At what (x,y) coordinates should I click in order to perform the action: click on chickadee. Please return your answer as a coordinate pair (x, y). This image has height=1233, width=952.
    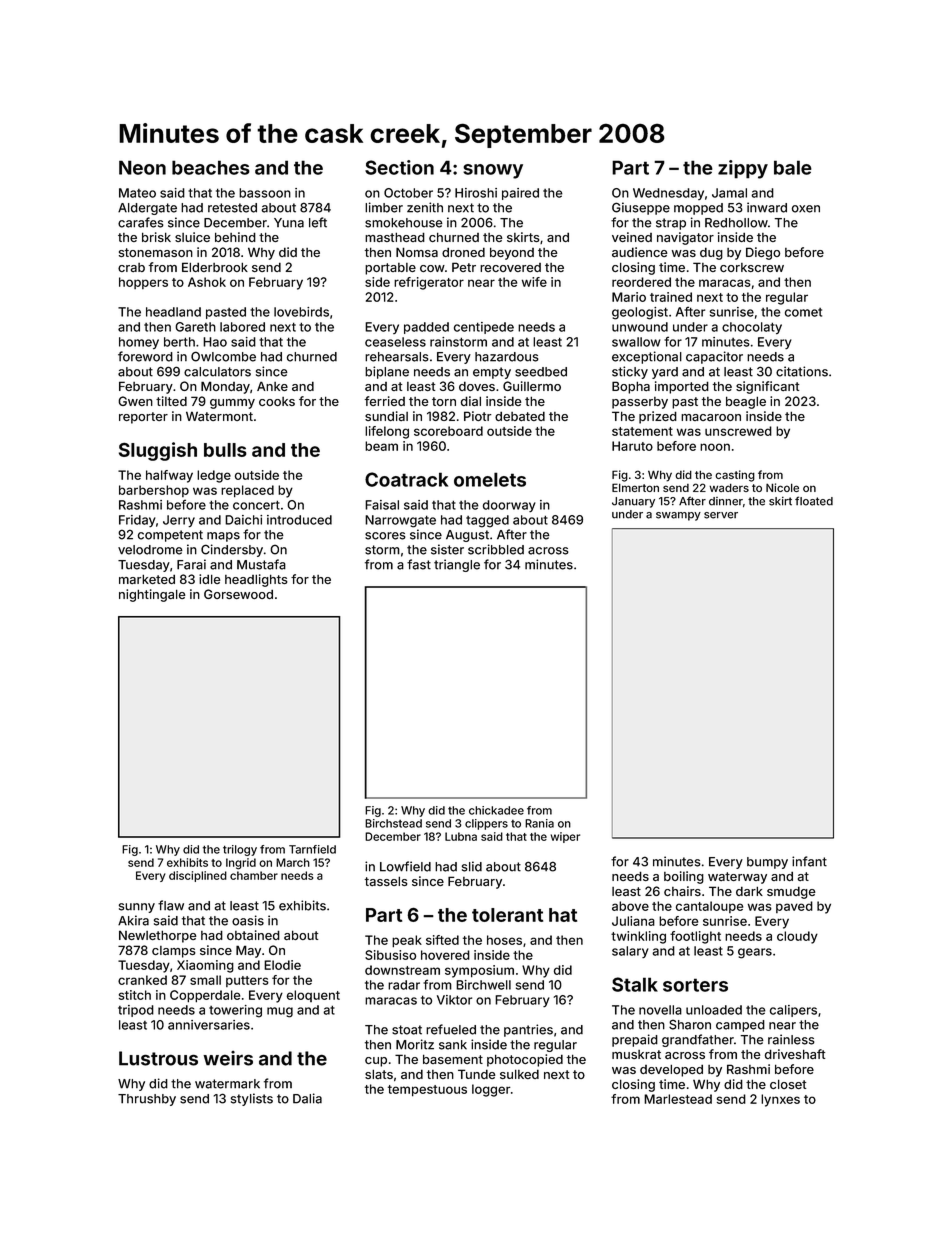
    Looking at the image, I should click on (496, 810).
